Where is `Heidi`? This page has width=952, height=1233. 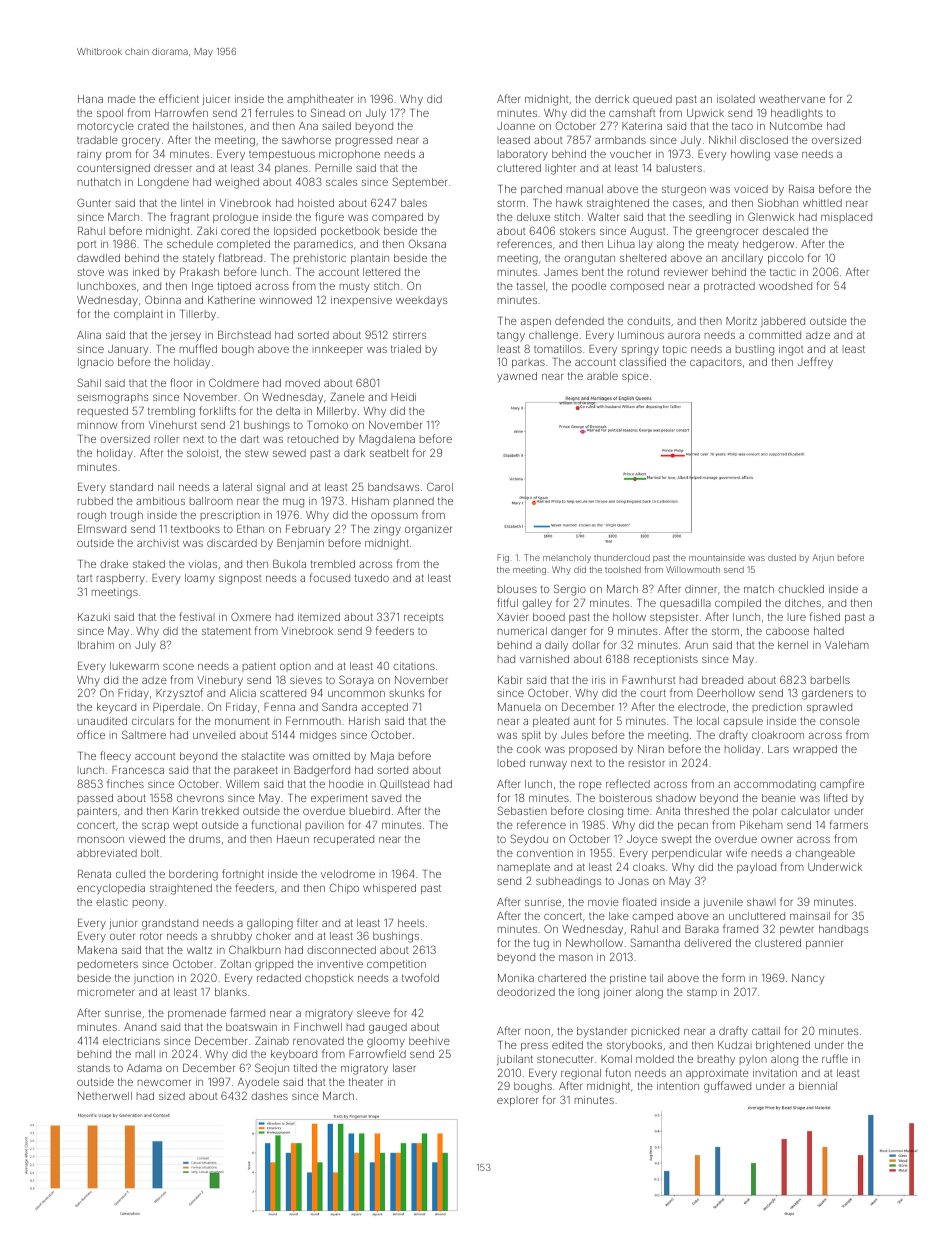 Heidi is located at coordinates (403, 397).
